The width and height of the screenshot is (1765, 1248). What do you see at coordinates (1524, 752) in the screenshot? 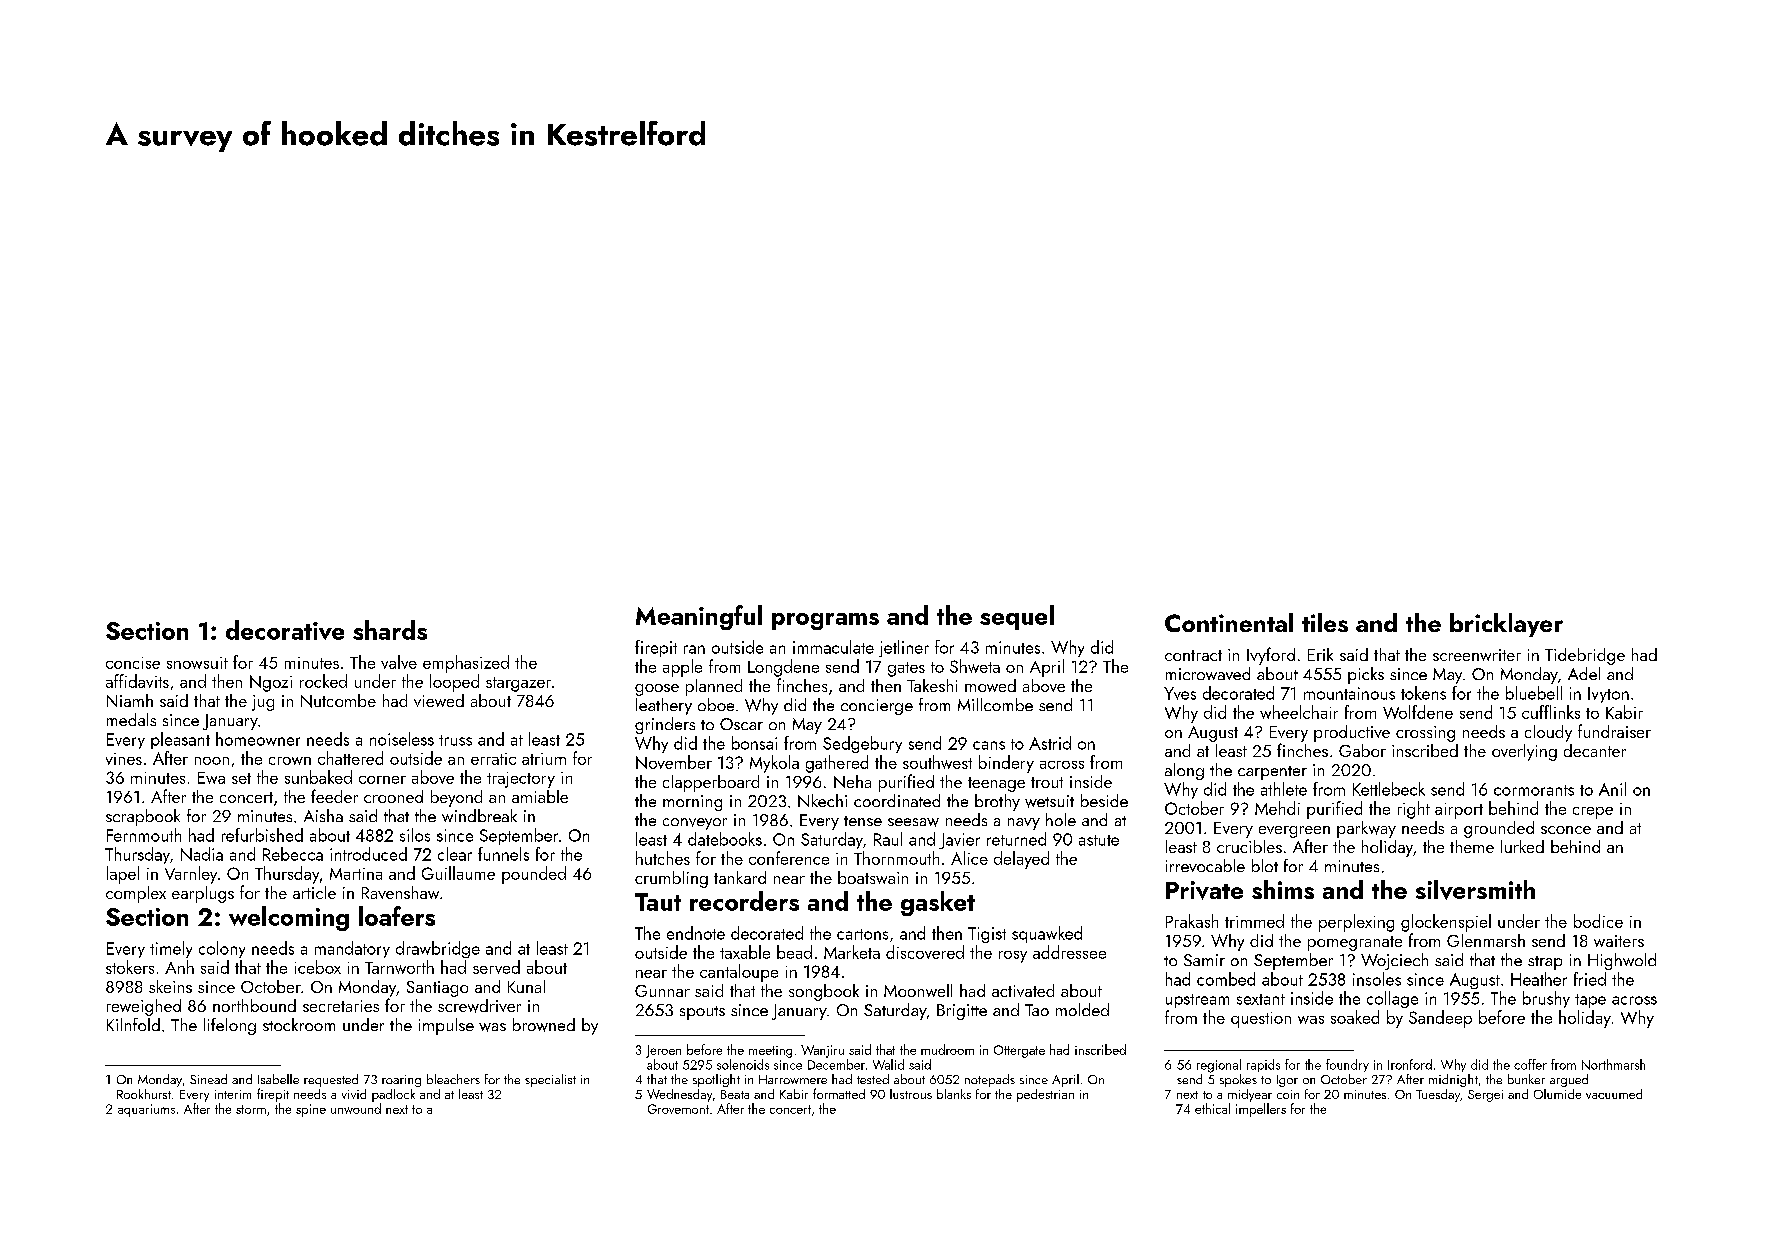
I see `overlying` at bounding box center [1524, 752].
